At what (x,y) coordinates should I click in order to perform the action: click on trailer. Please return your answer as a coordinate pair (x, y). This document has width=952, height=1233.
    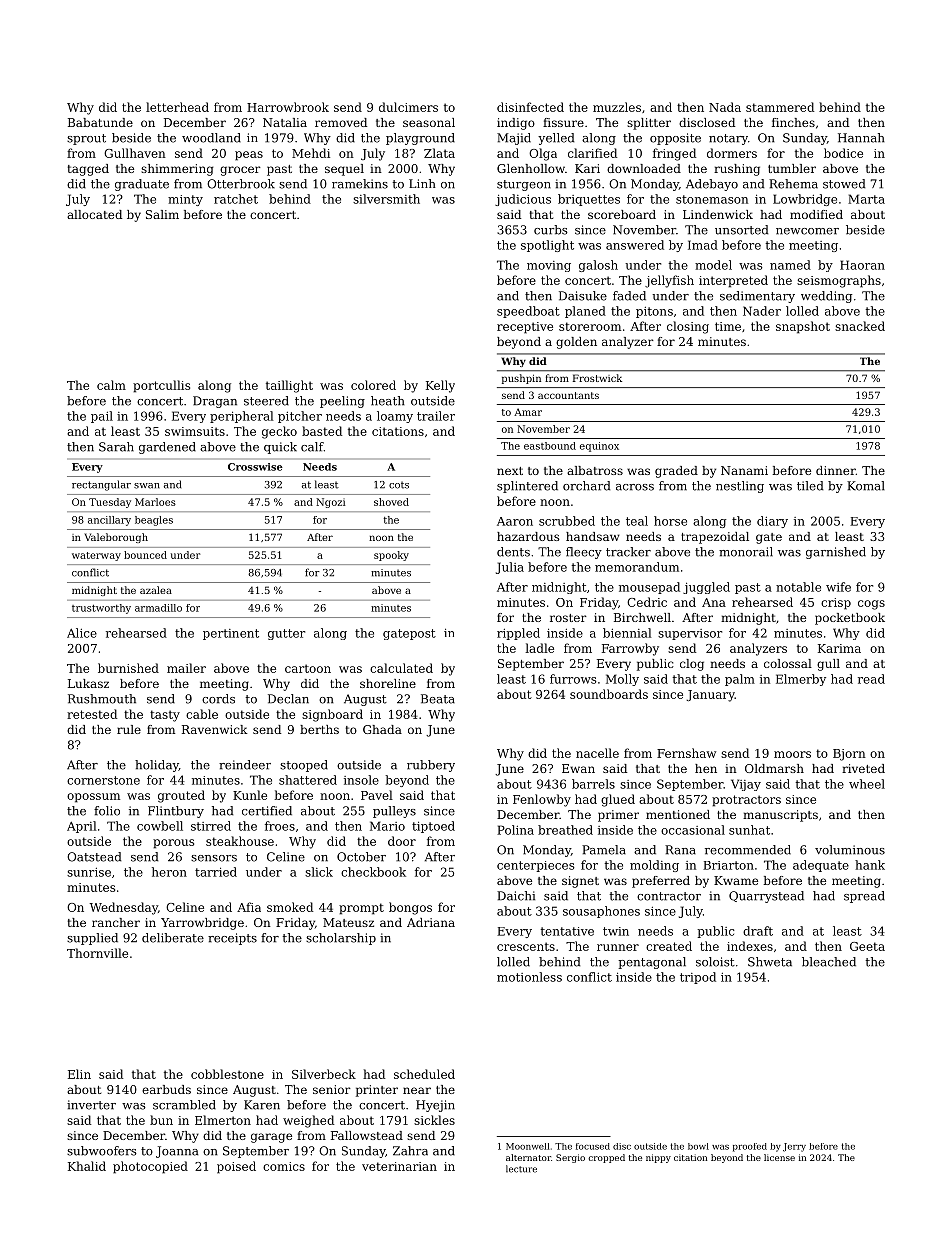
    Looking at the image, I should click on (436, 416).
